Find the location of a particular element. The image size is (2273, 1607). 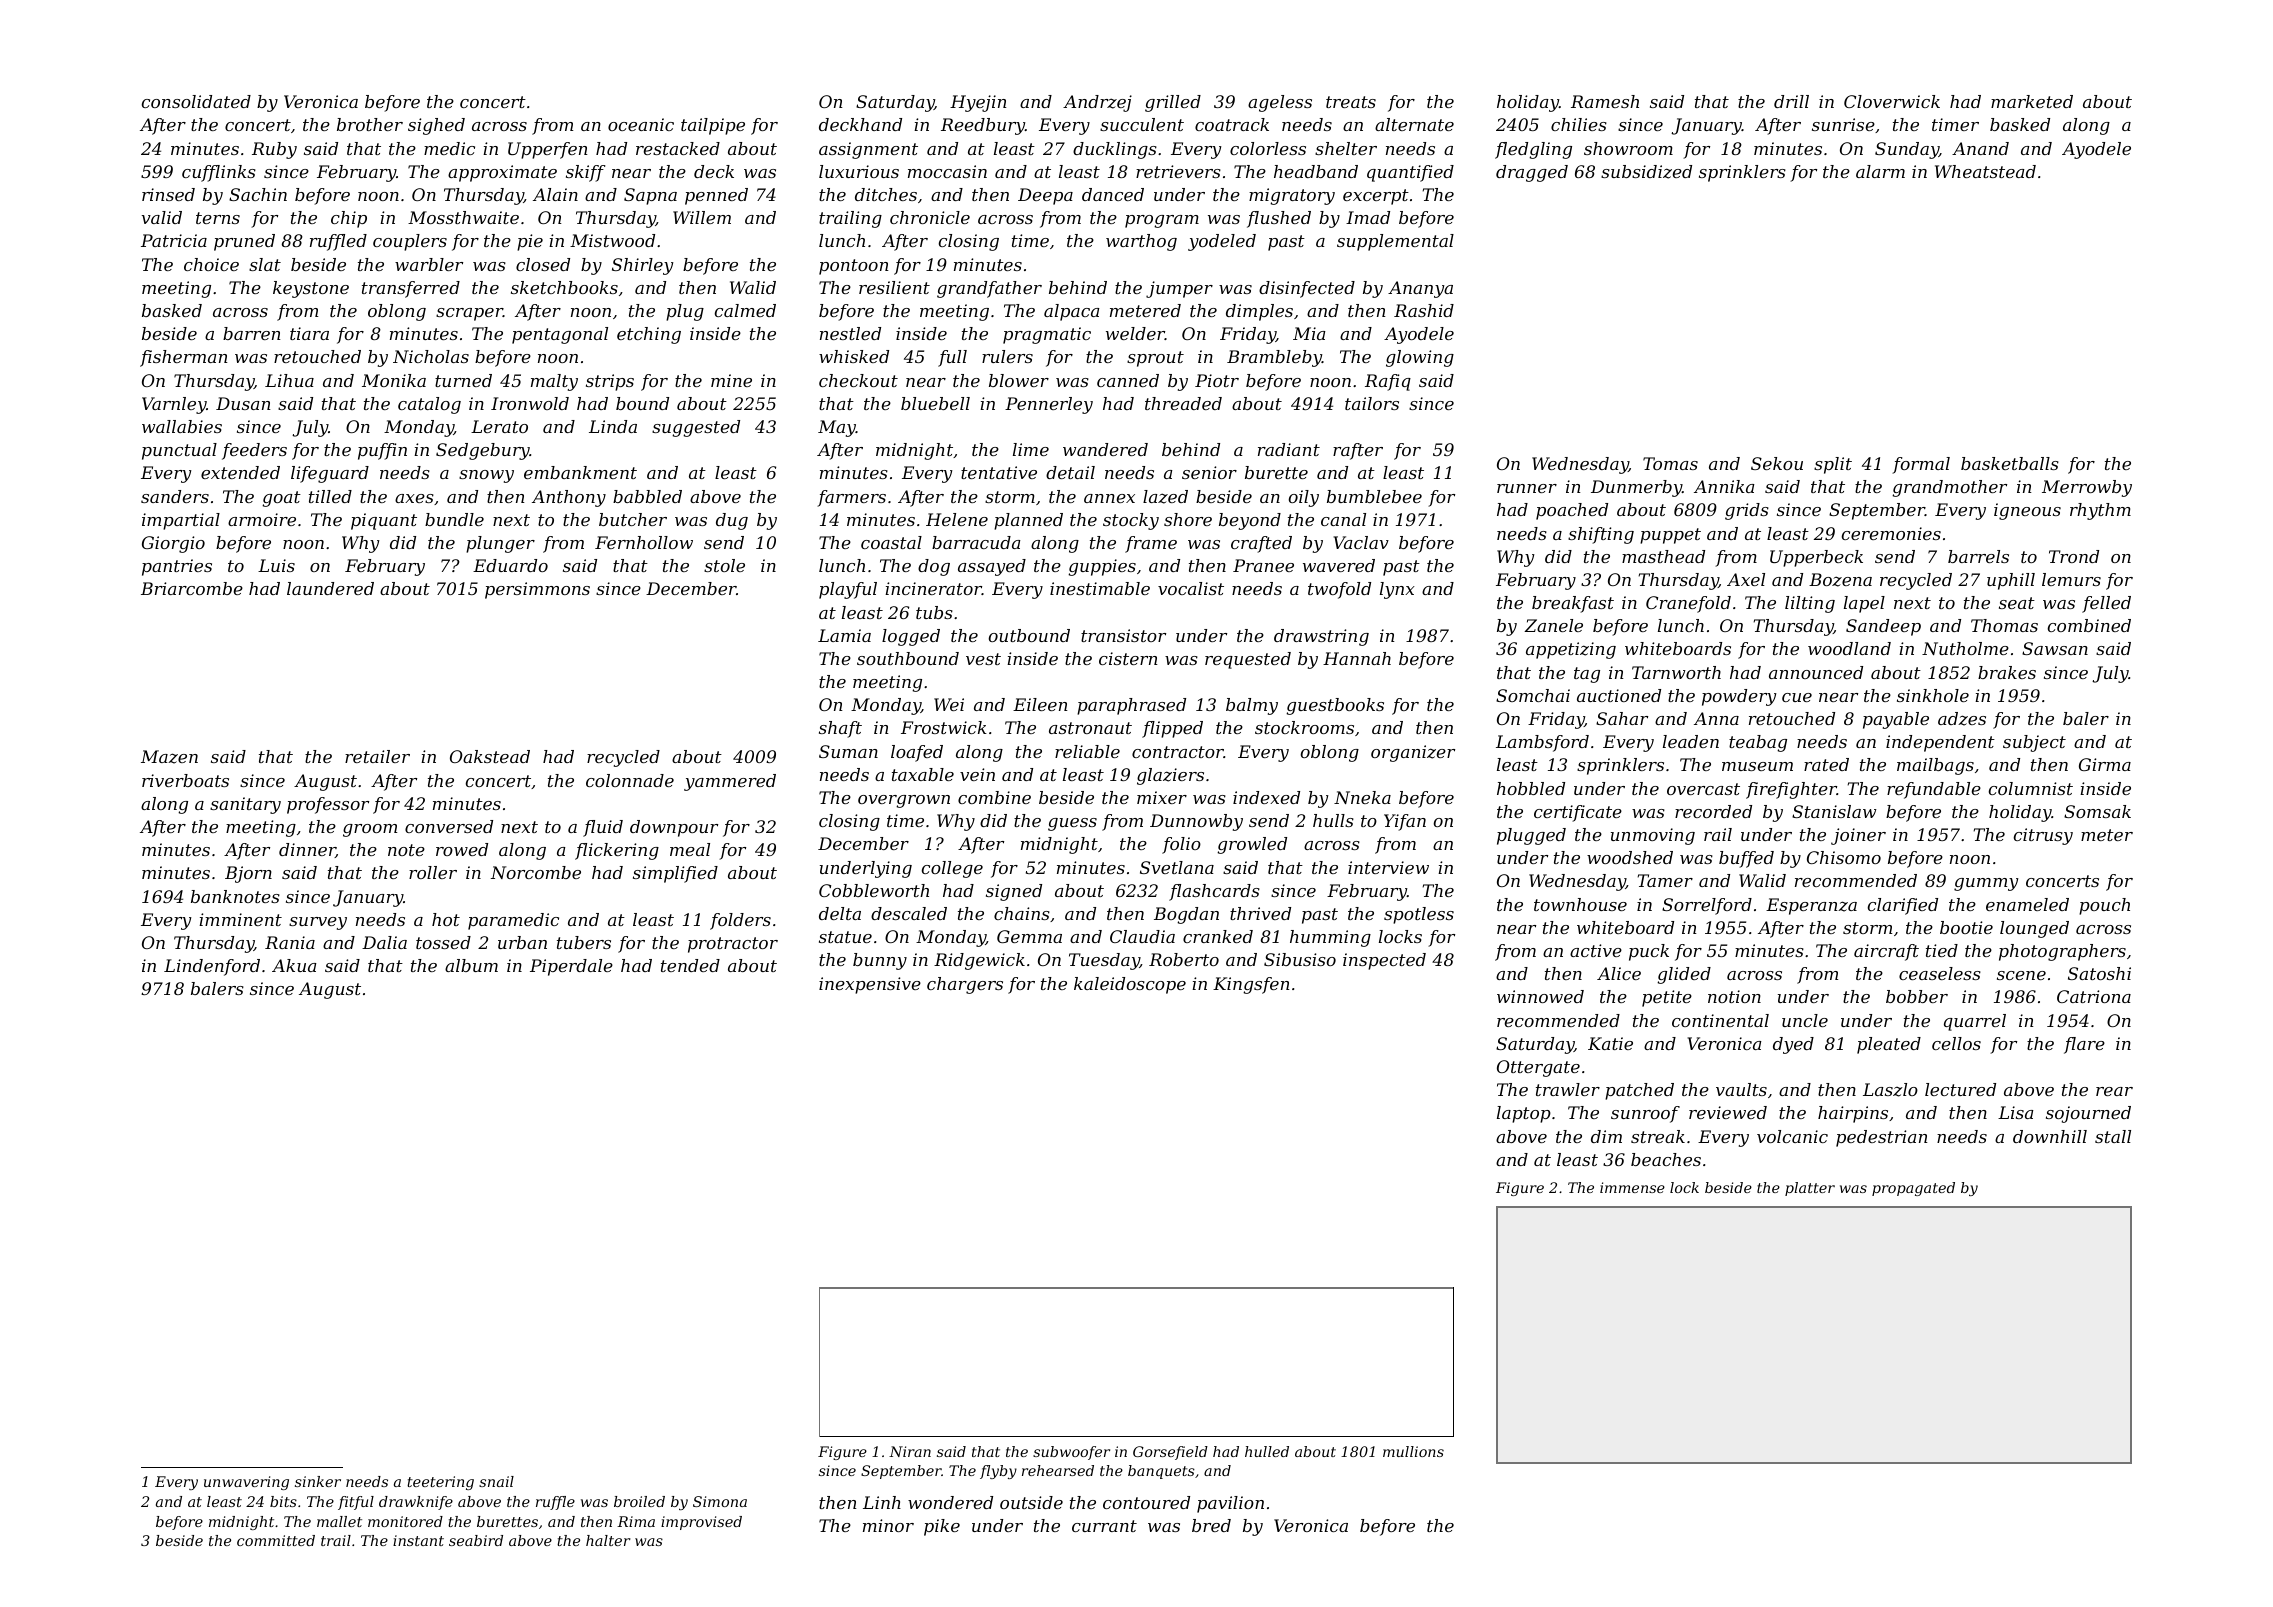

embankment is located at coordinates (580, 472).
